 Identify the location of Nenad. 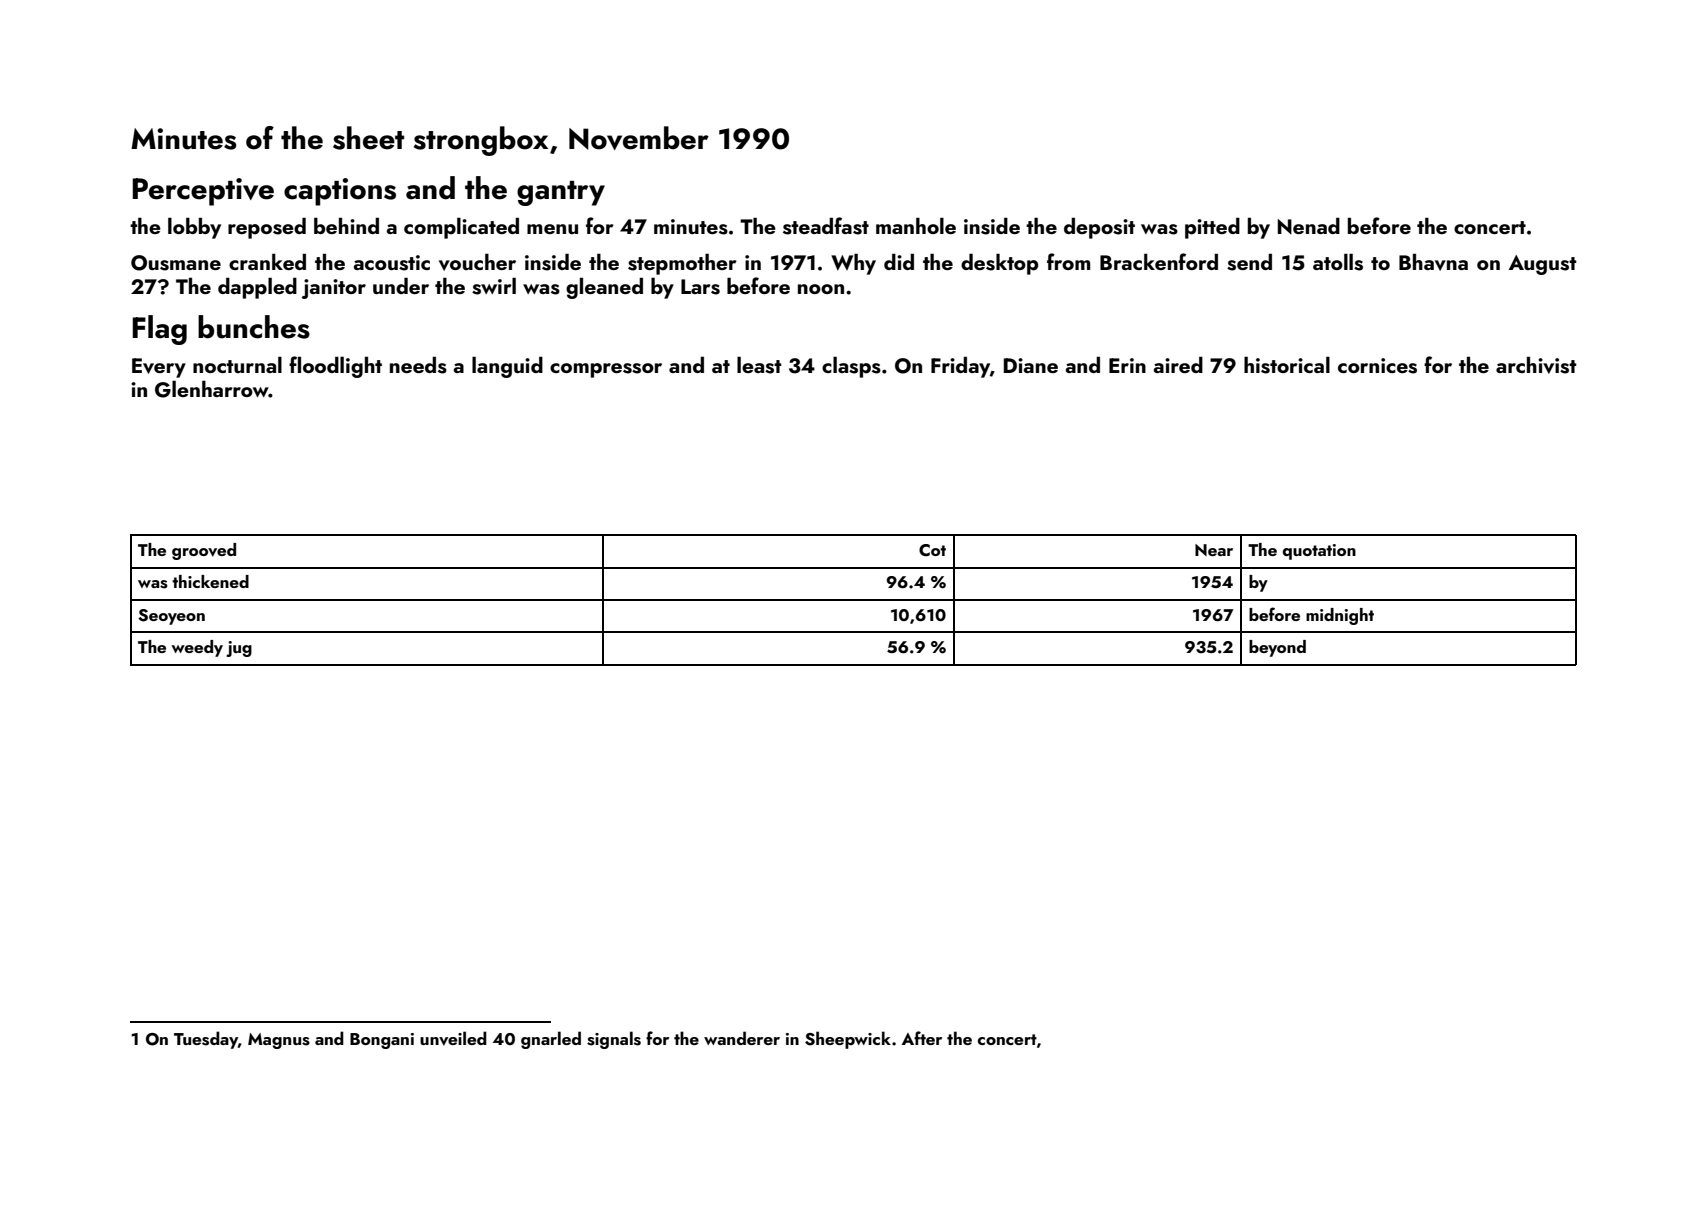
(1309, 226).
